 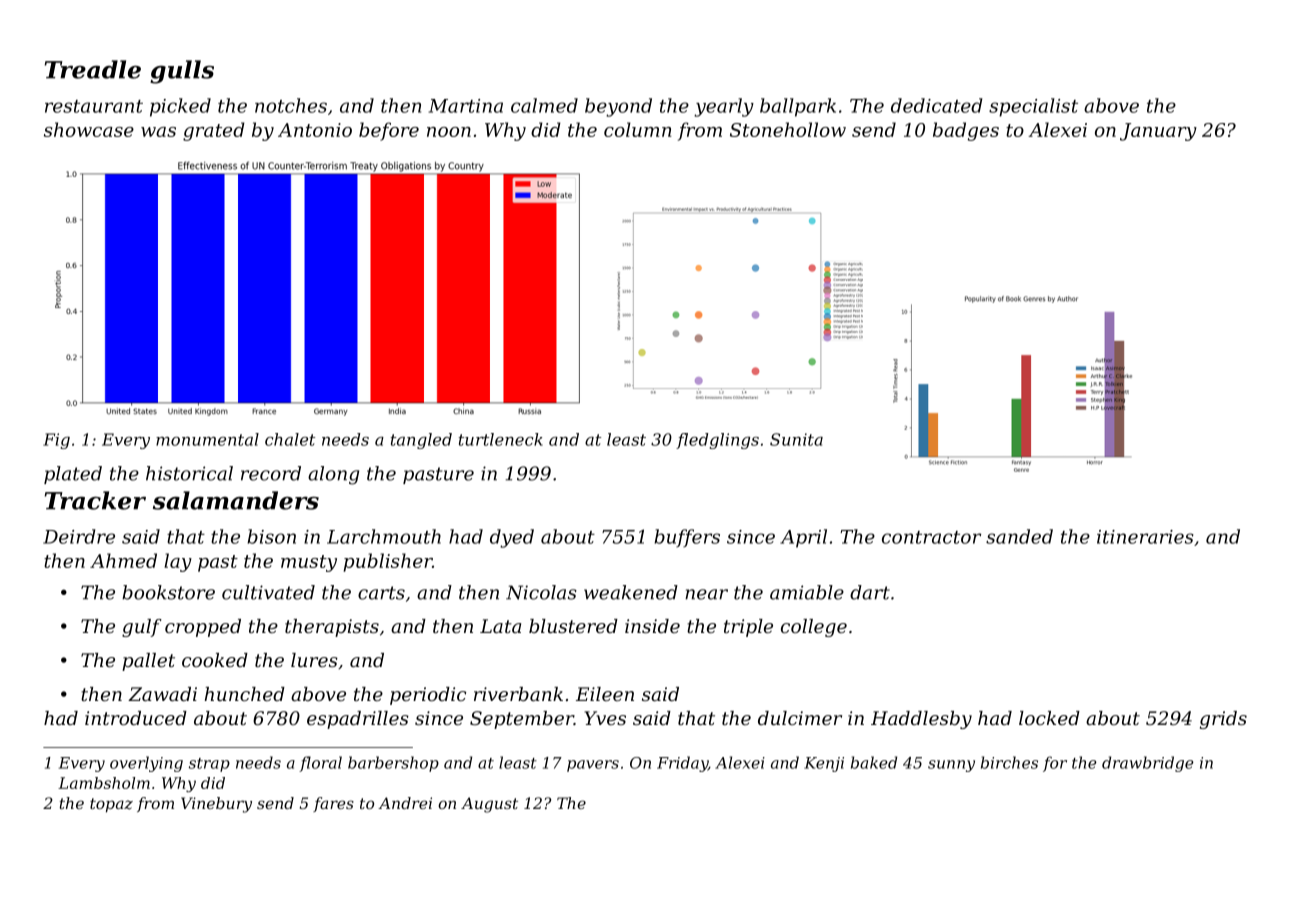 What do you see at coordinates (1145, 537) in the image?
I see `itineraries` at bounding box center [1145, 537].
